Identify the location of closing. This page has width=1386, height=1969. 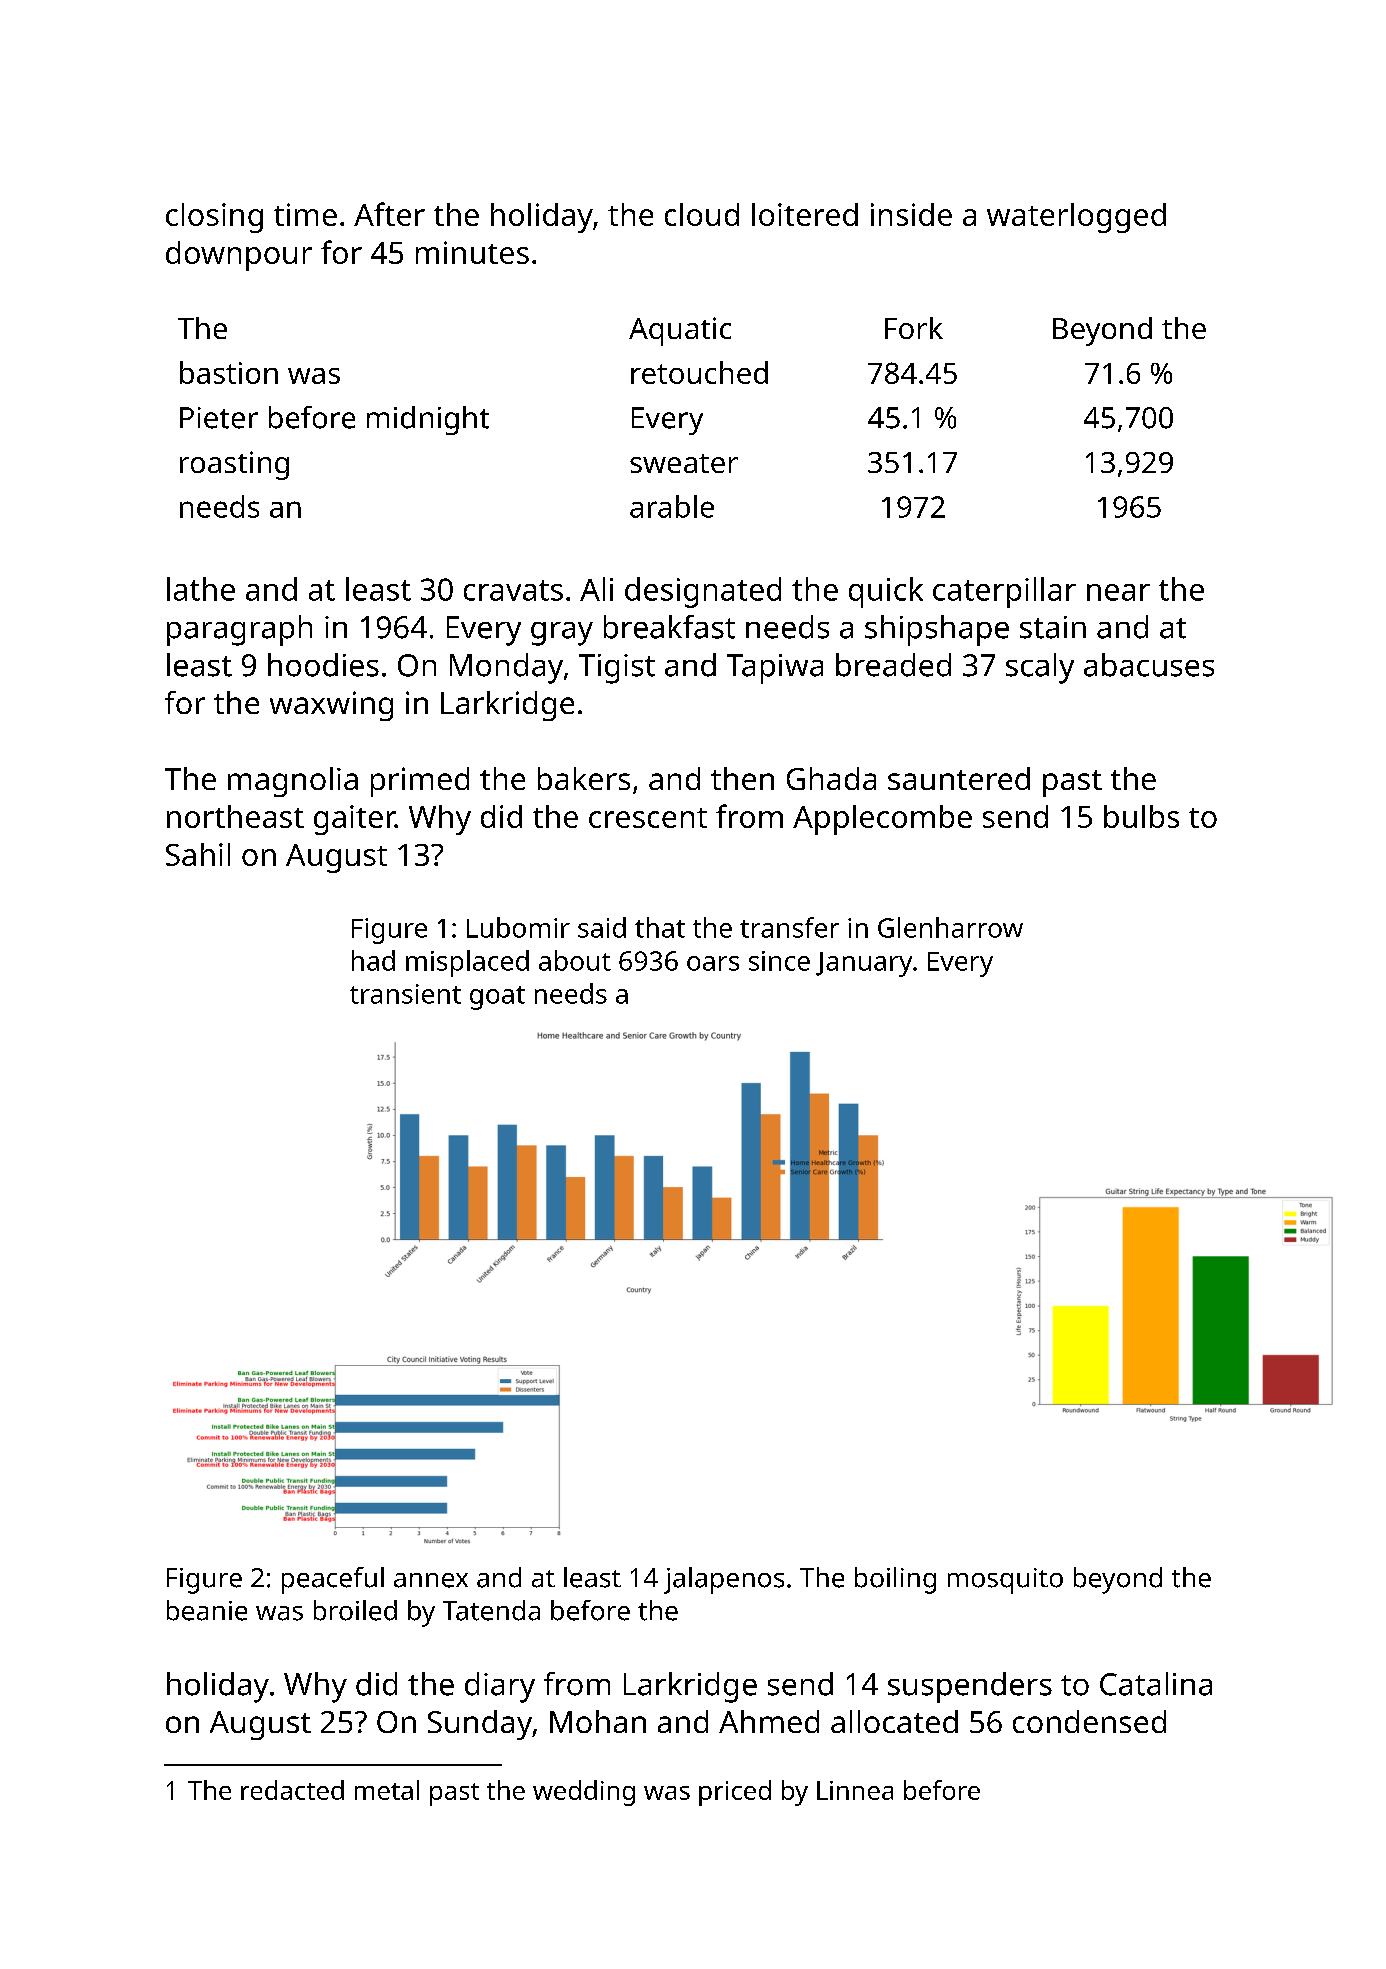
(214, 218).
